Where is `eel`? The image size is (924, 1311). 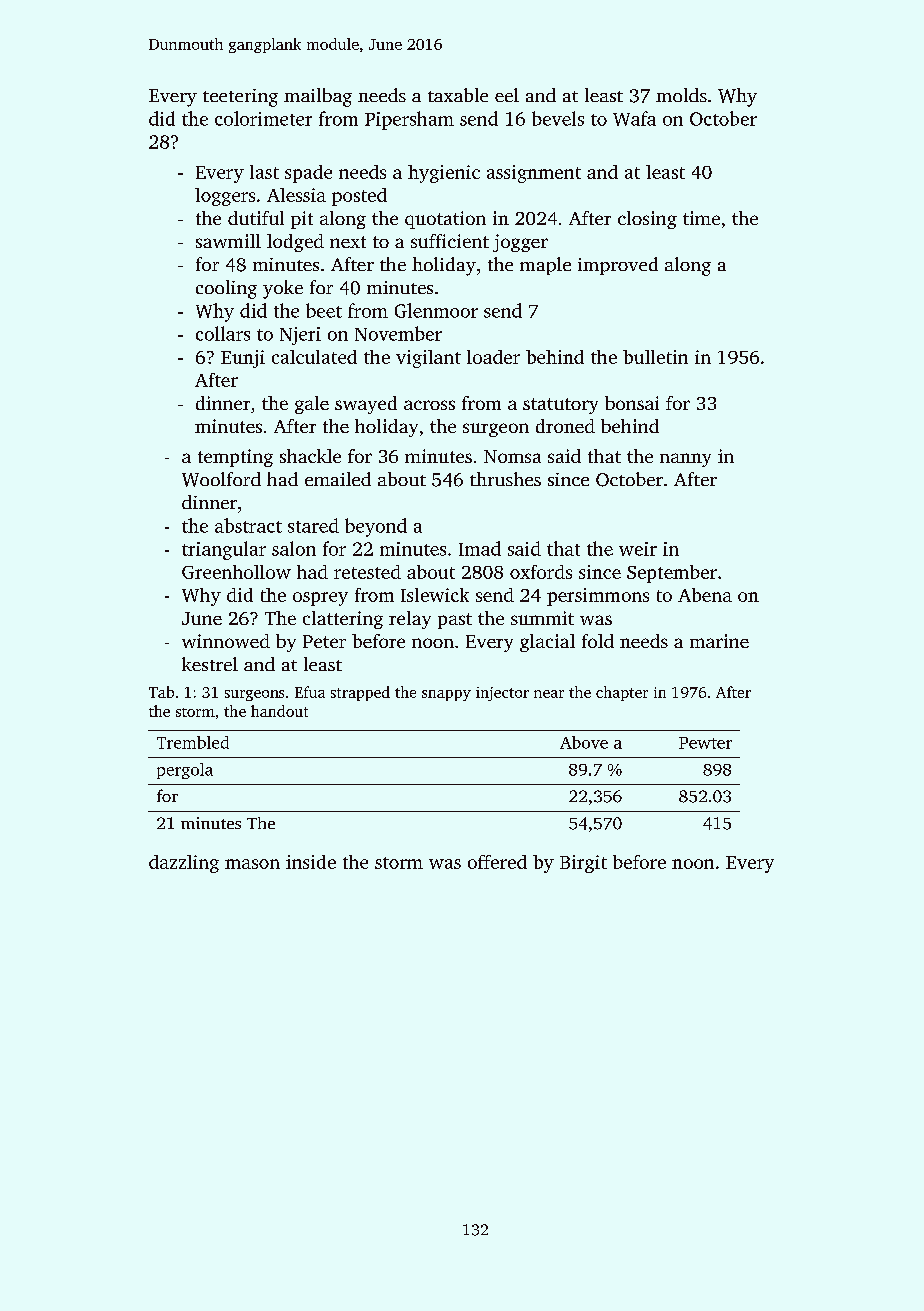
eel is located at coordinates (507, 95).
